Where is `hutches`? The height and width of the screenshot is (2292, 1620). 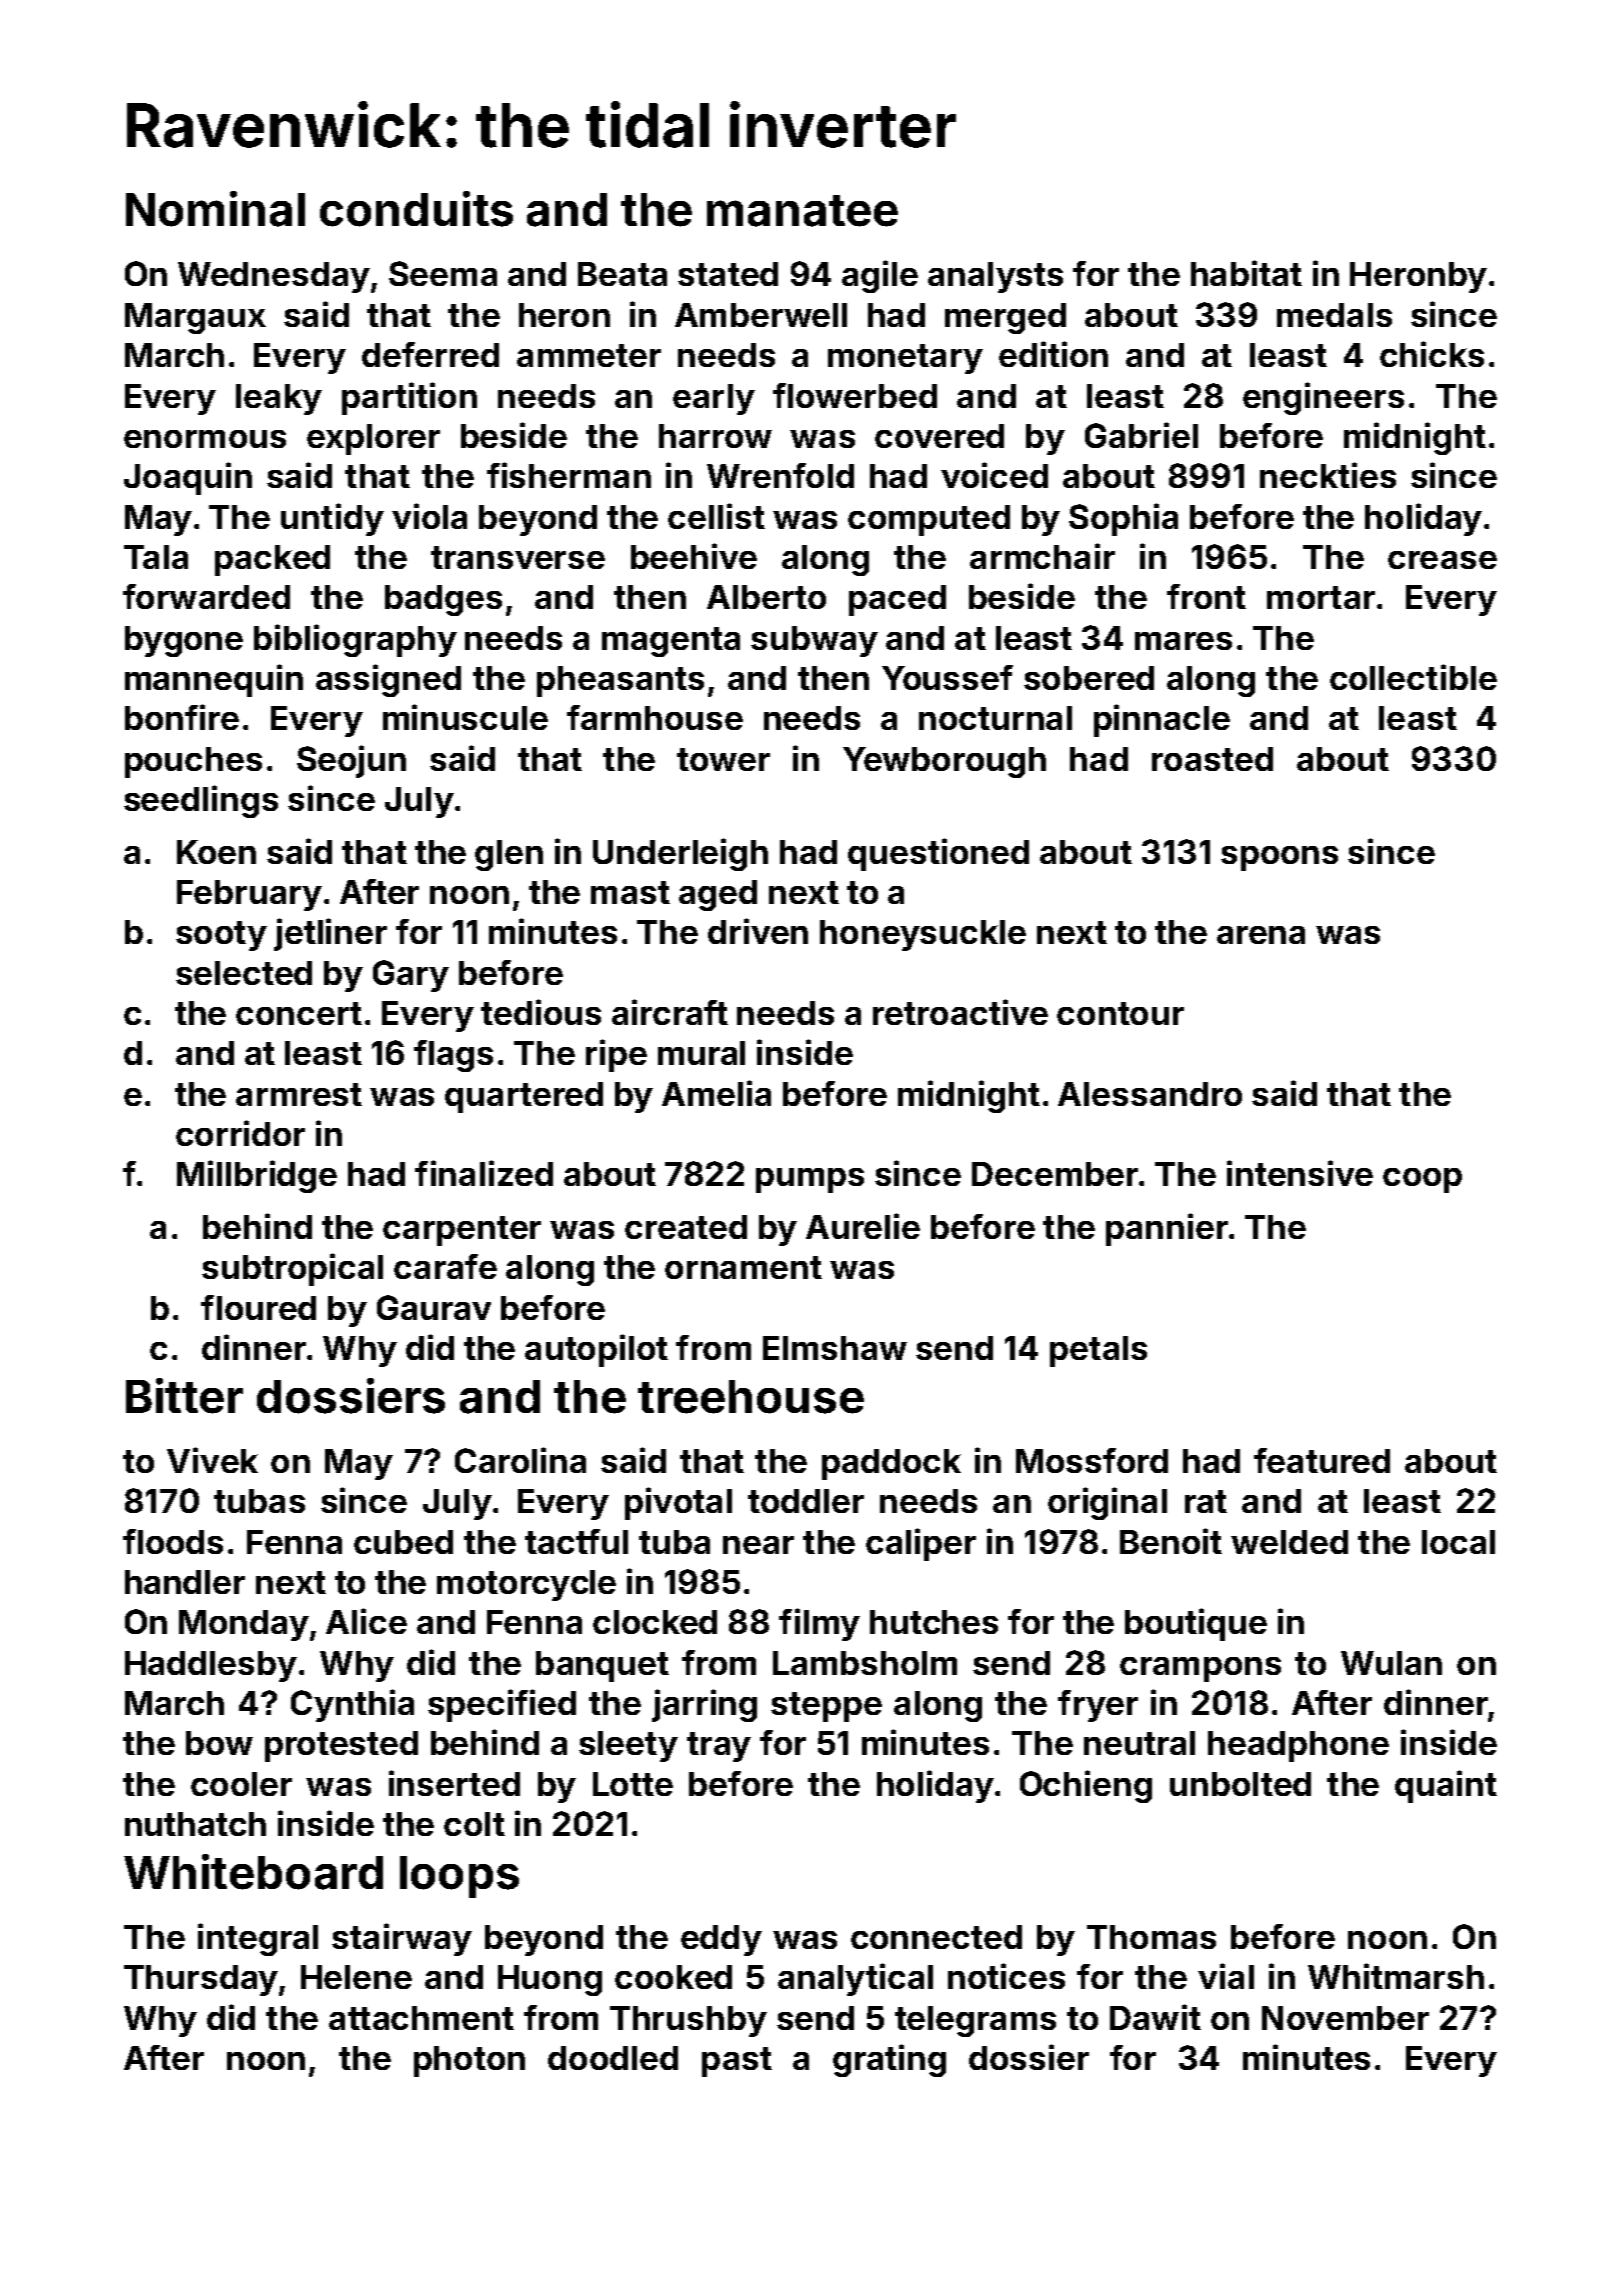
hutches is located at coordinates (934, 1622).
